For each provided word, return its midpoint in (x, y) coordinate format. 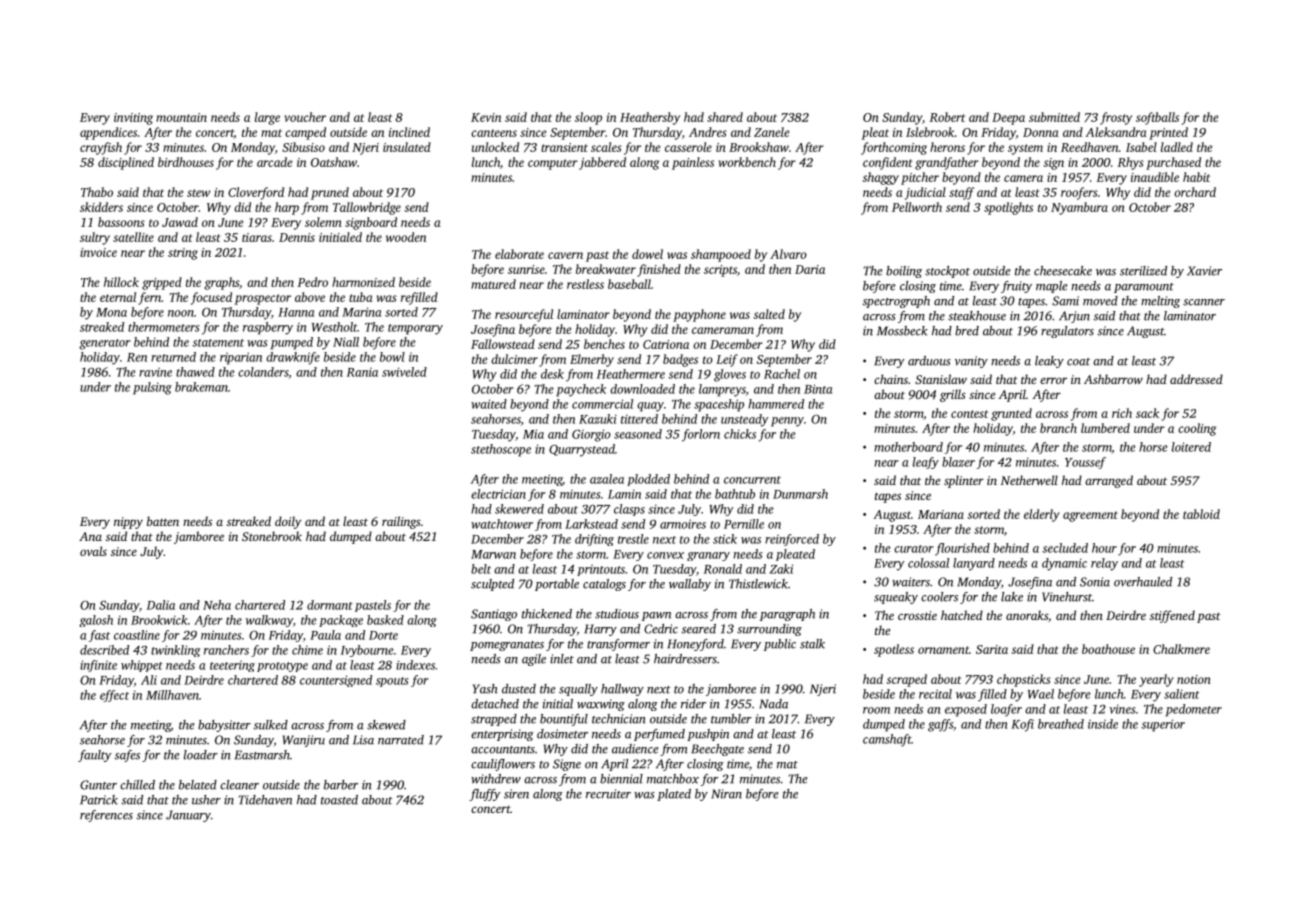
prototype (282, 667)
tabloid (1201, 514)
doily (288, 522)
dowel (647, 254)
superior (1163, 725)
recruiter (608, 794)
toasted (339, 800)
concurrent (752, 480)
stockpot (947, 272)
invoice (98, 252)
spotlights (1008, 208)
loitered (1191, 447)
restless (585, 284)
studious (617, 614)
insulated (407, 147)
